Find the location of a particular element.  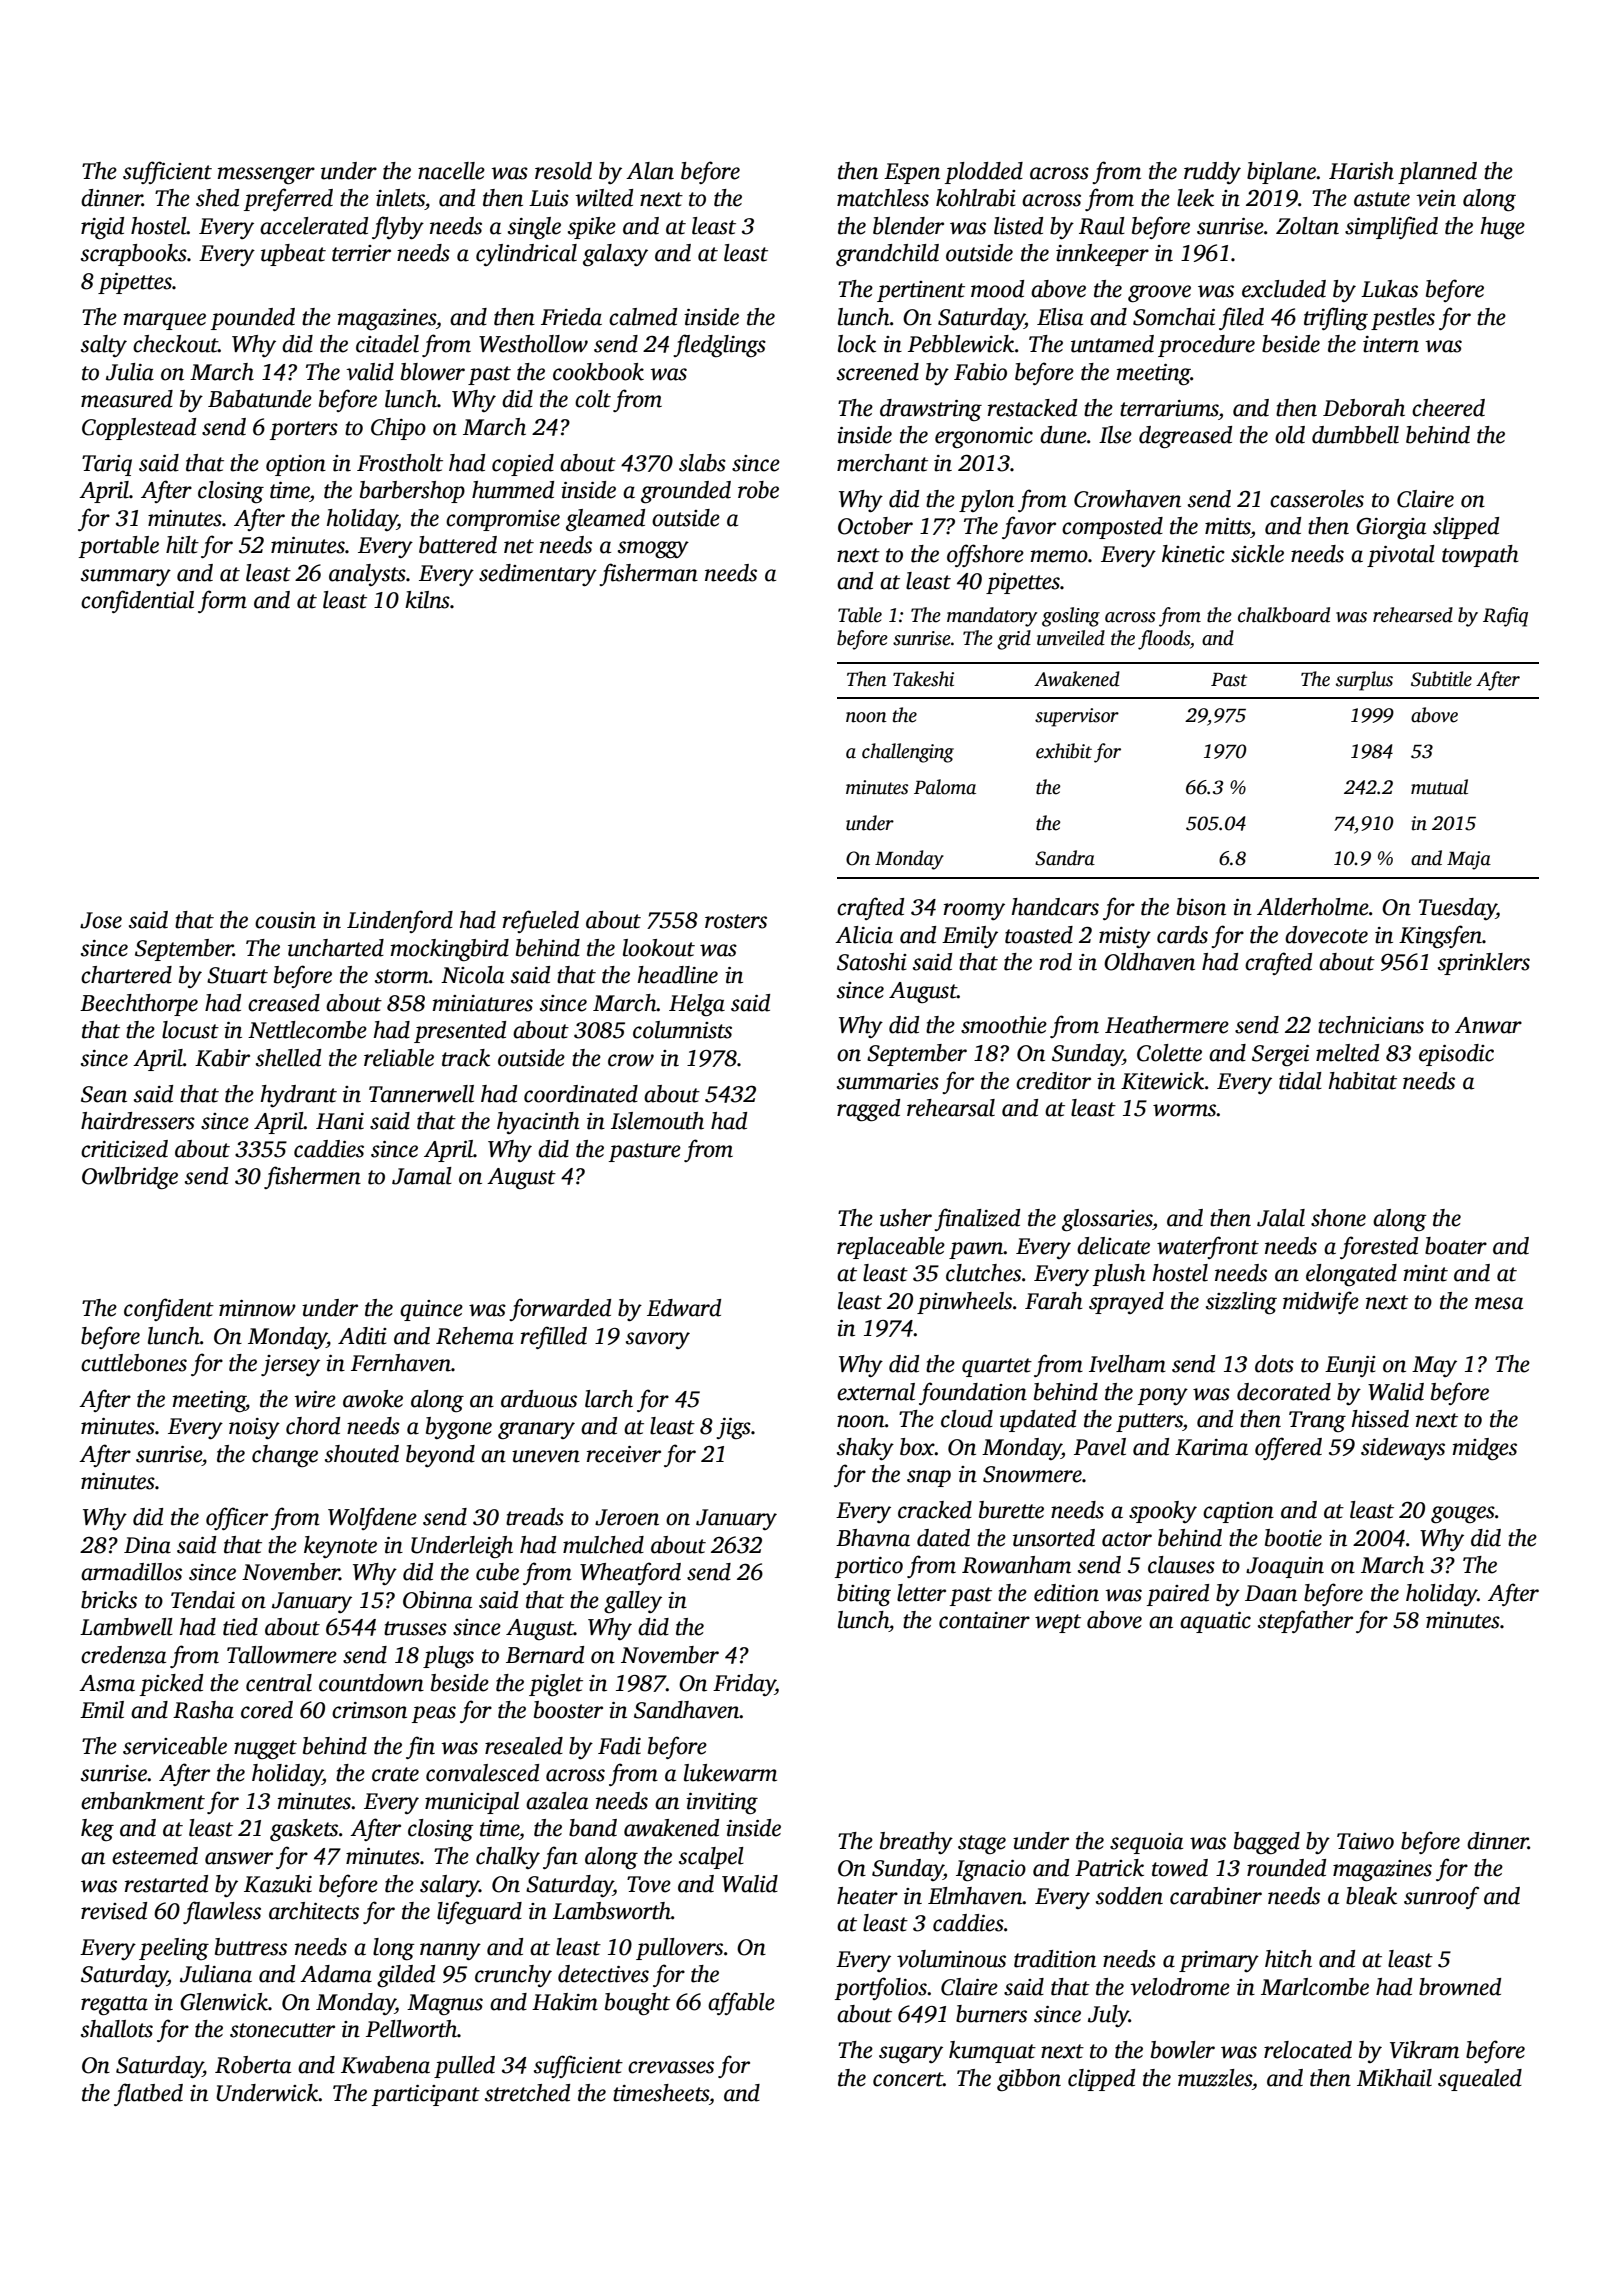

relocated is located at coordinates (1308, 2050).
